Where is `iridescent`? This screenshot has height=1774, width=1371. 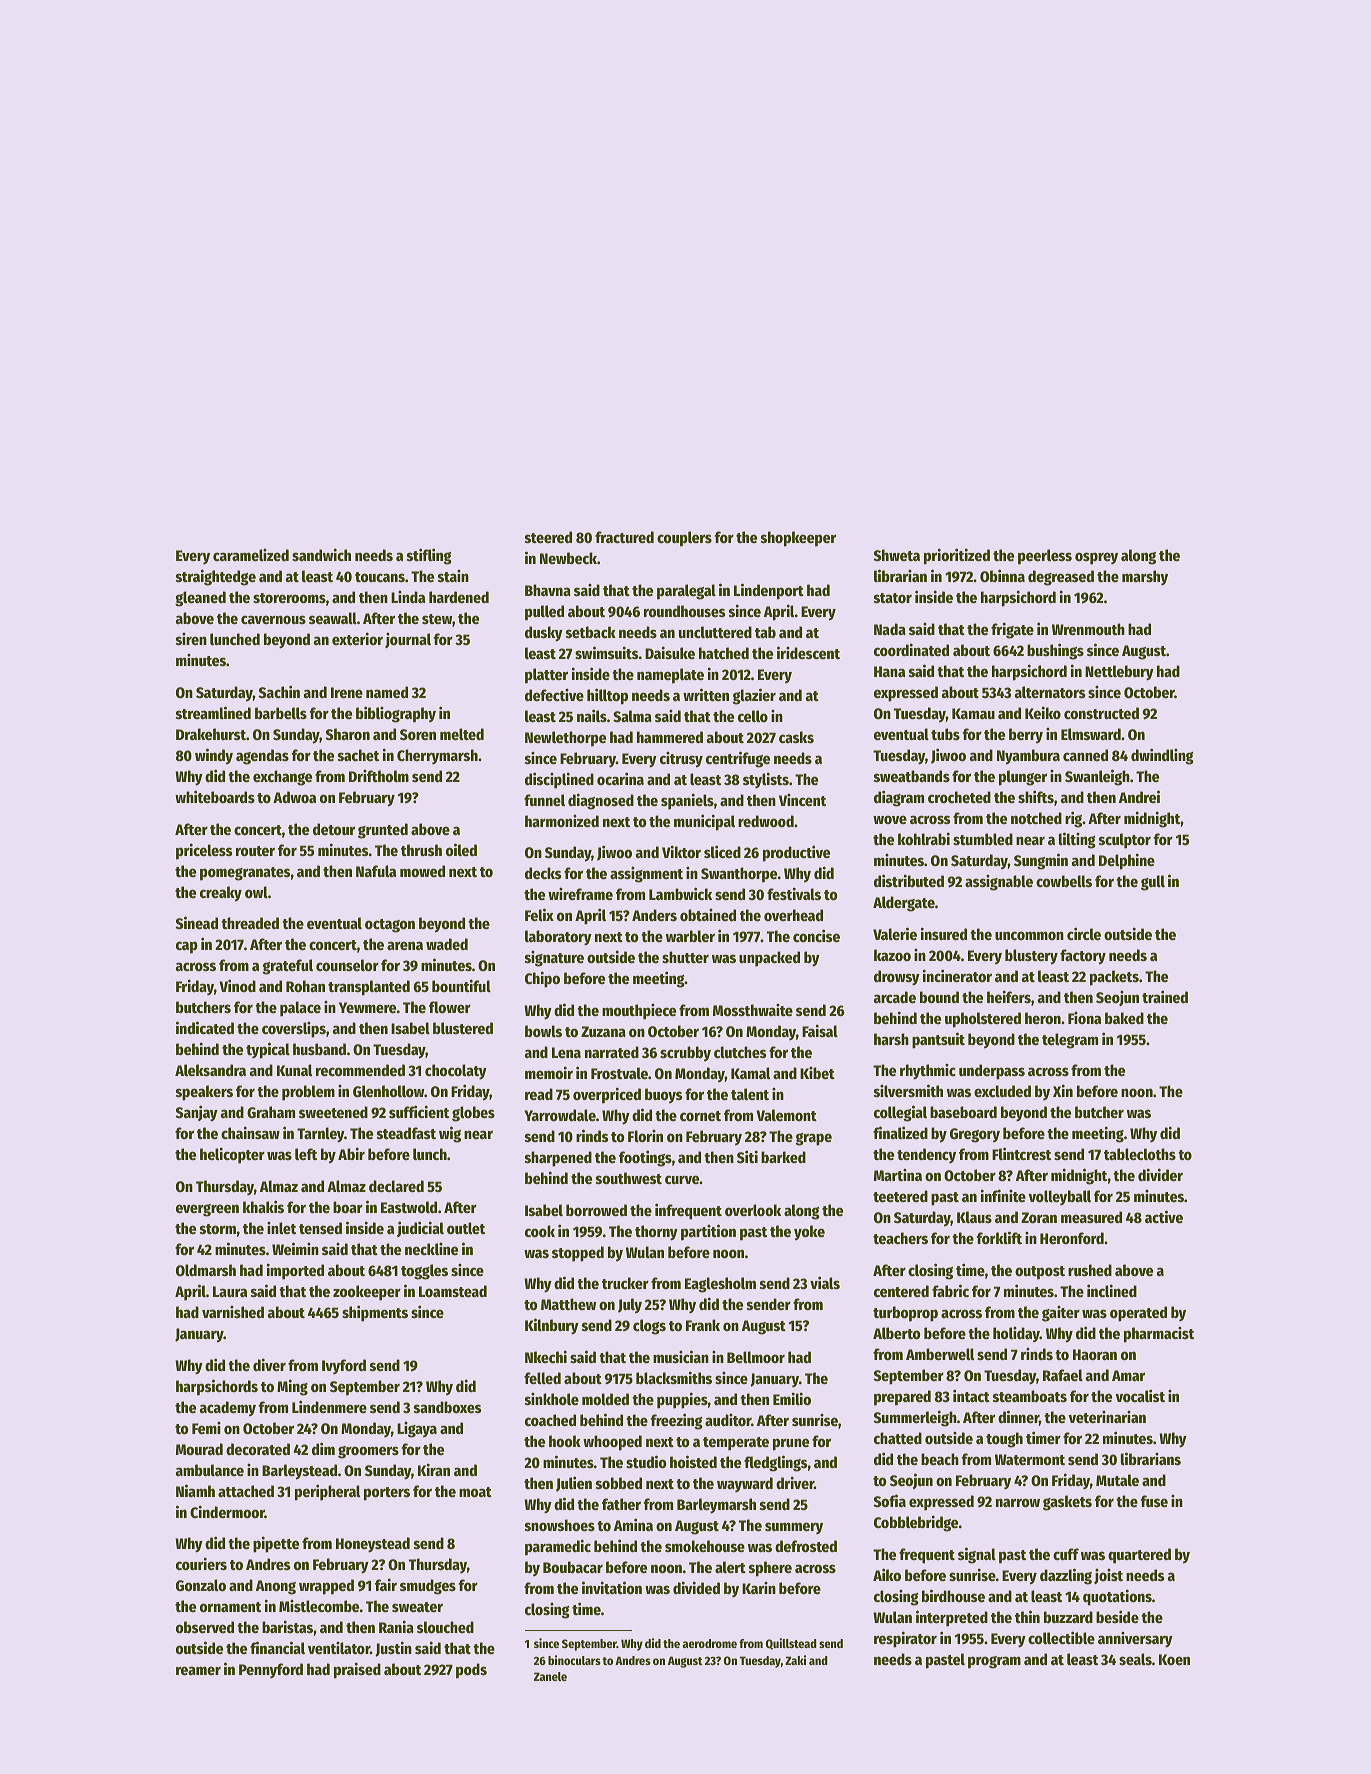 iridescent is located at coordinates (808, 652).
